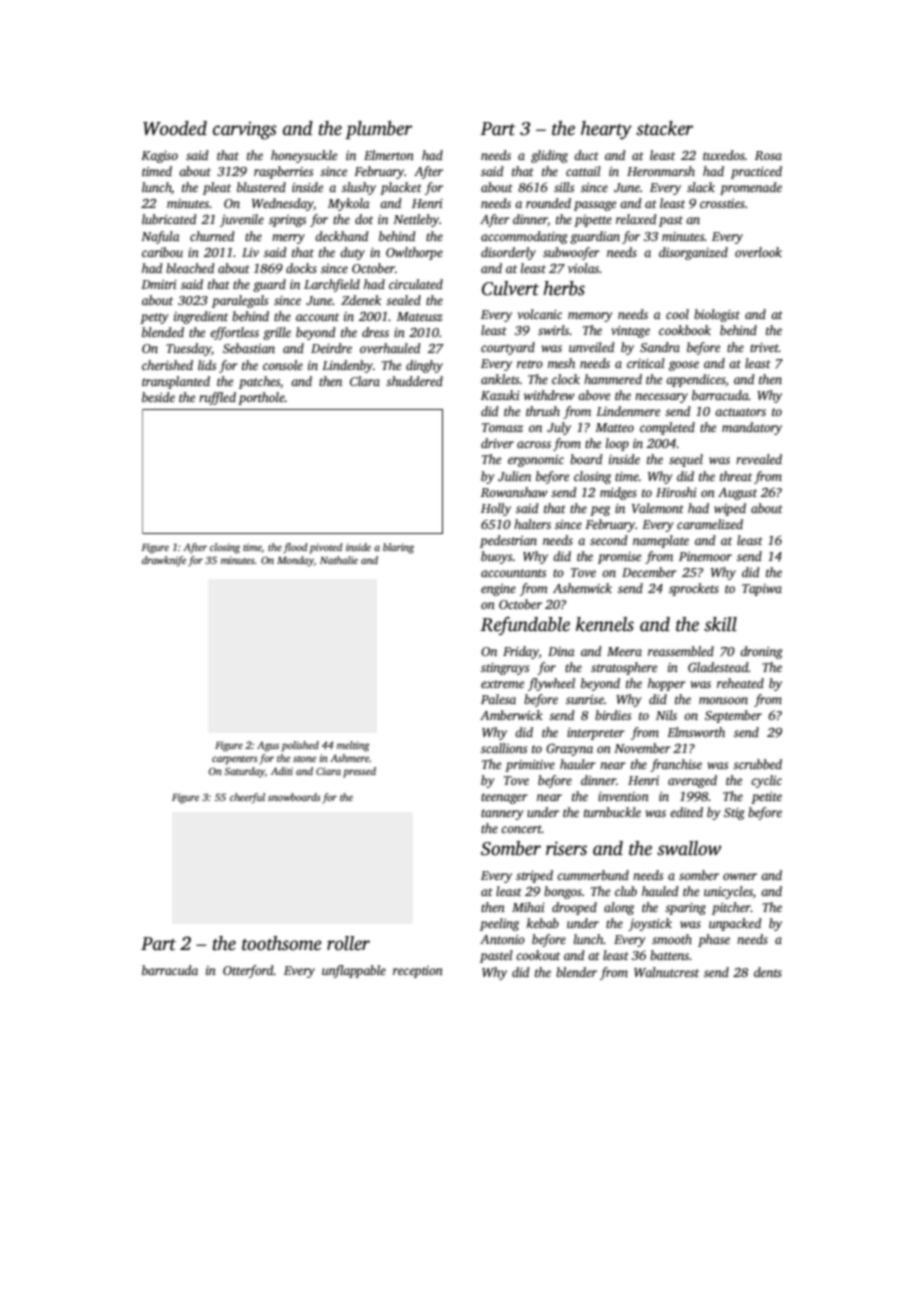  Describe the element at coordinates (724, 155) in the screenshot. I see `tuxedos` at that location.
